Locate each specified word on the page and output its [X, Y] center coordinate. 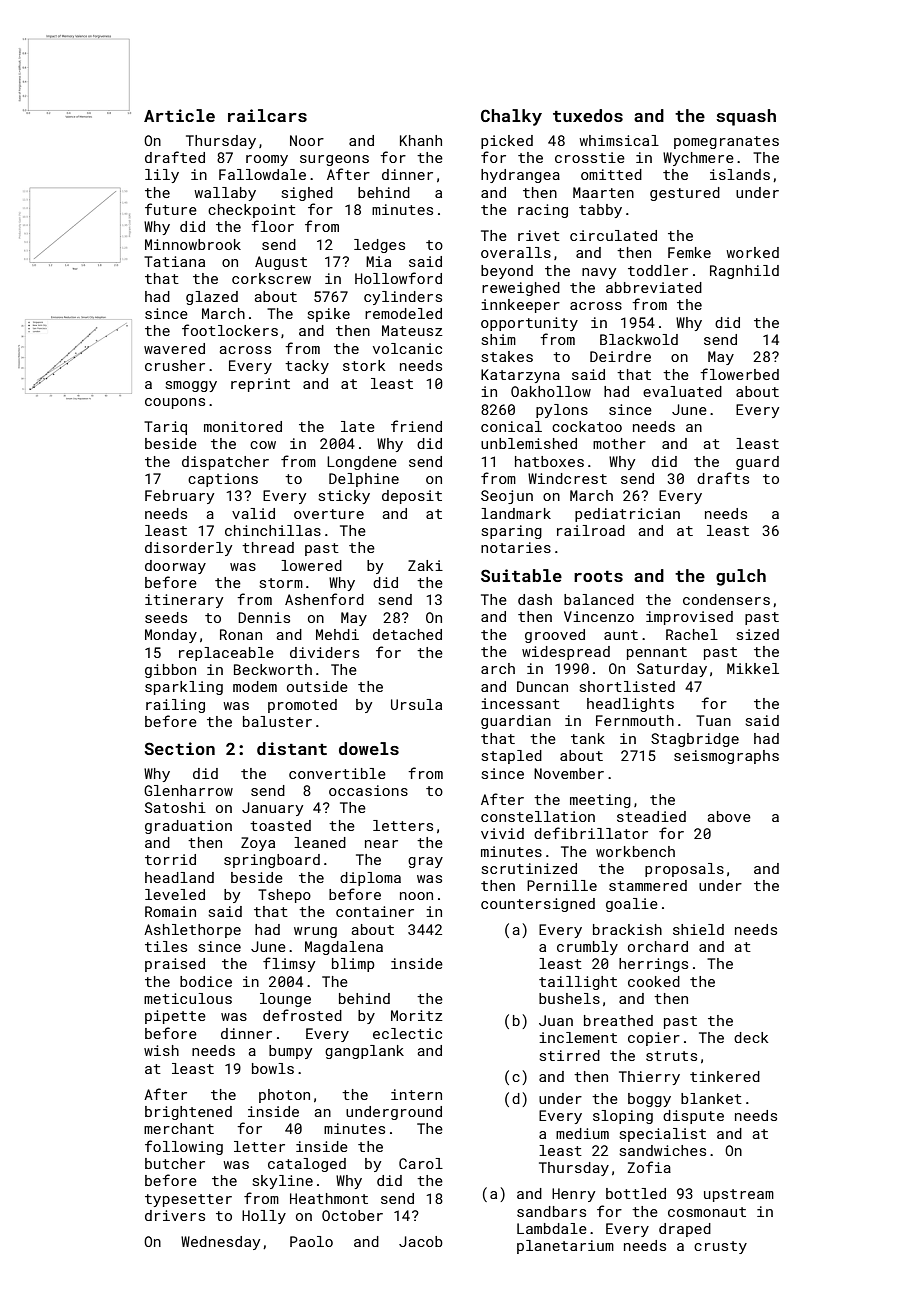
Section [180, 748]
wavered [174, 348]
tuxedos [588, 115]
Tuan [713, 720]
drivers [175, 1215]
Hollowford [398, 278]
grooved [555, 636]
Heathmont [329, 1198]
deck [751, 1037]
